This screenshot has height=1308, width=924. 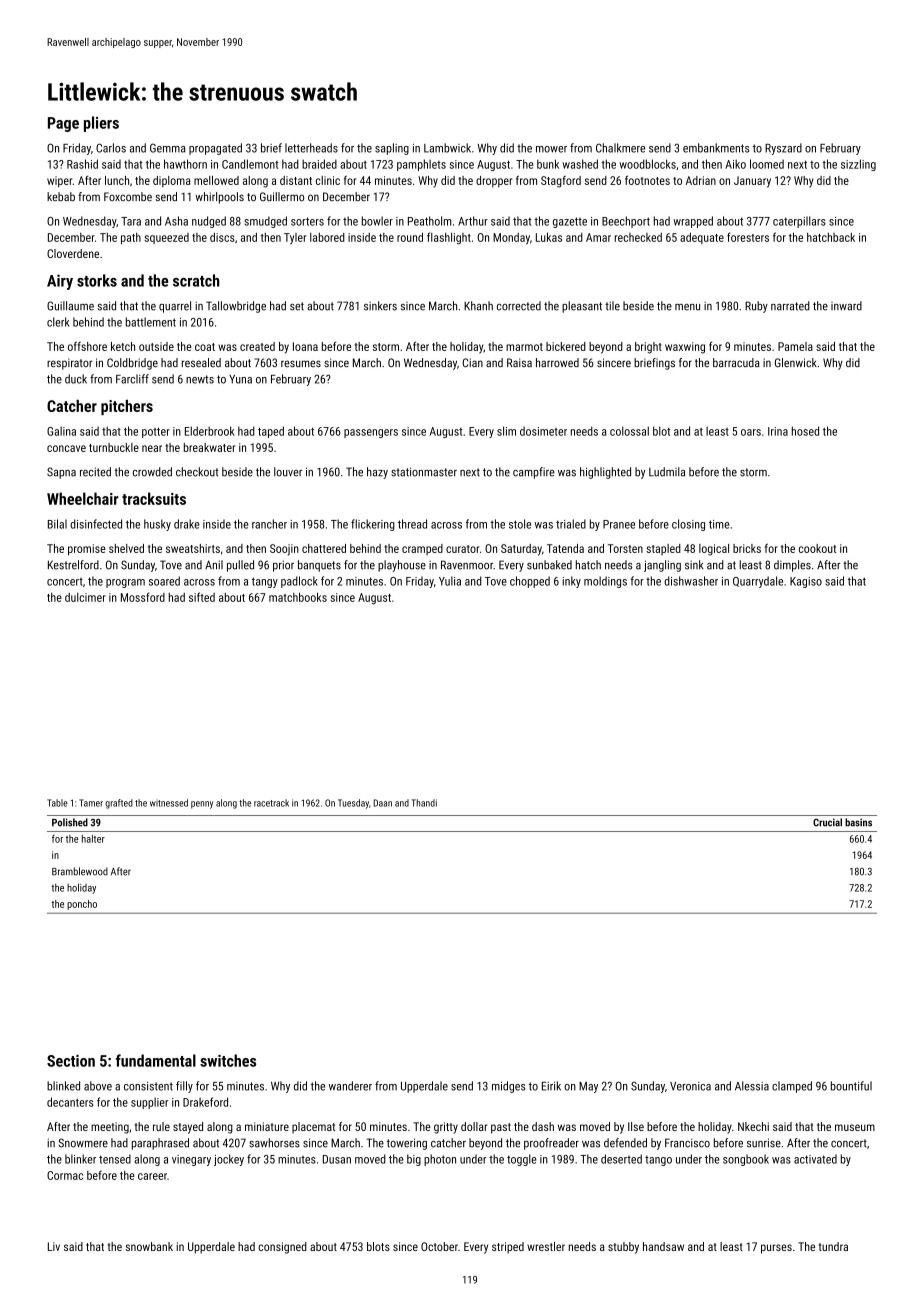 What do you see at coordinates (522, 1160) in the screenshot?
I see `toggle` at bounding box center [522, 1160].
